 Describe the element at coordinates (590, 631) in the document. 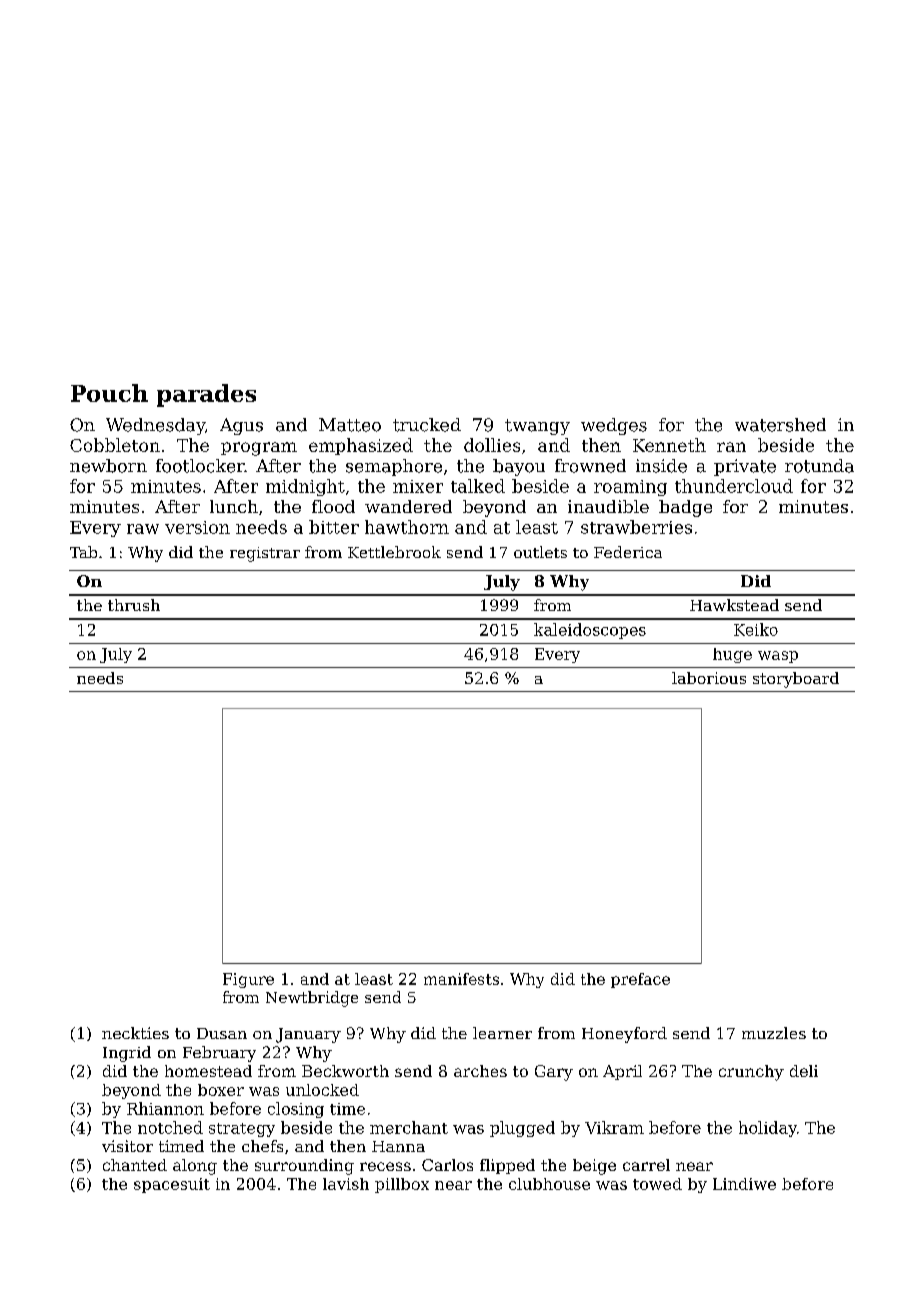

I see `kaleidoscopes` at that location.
